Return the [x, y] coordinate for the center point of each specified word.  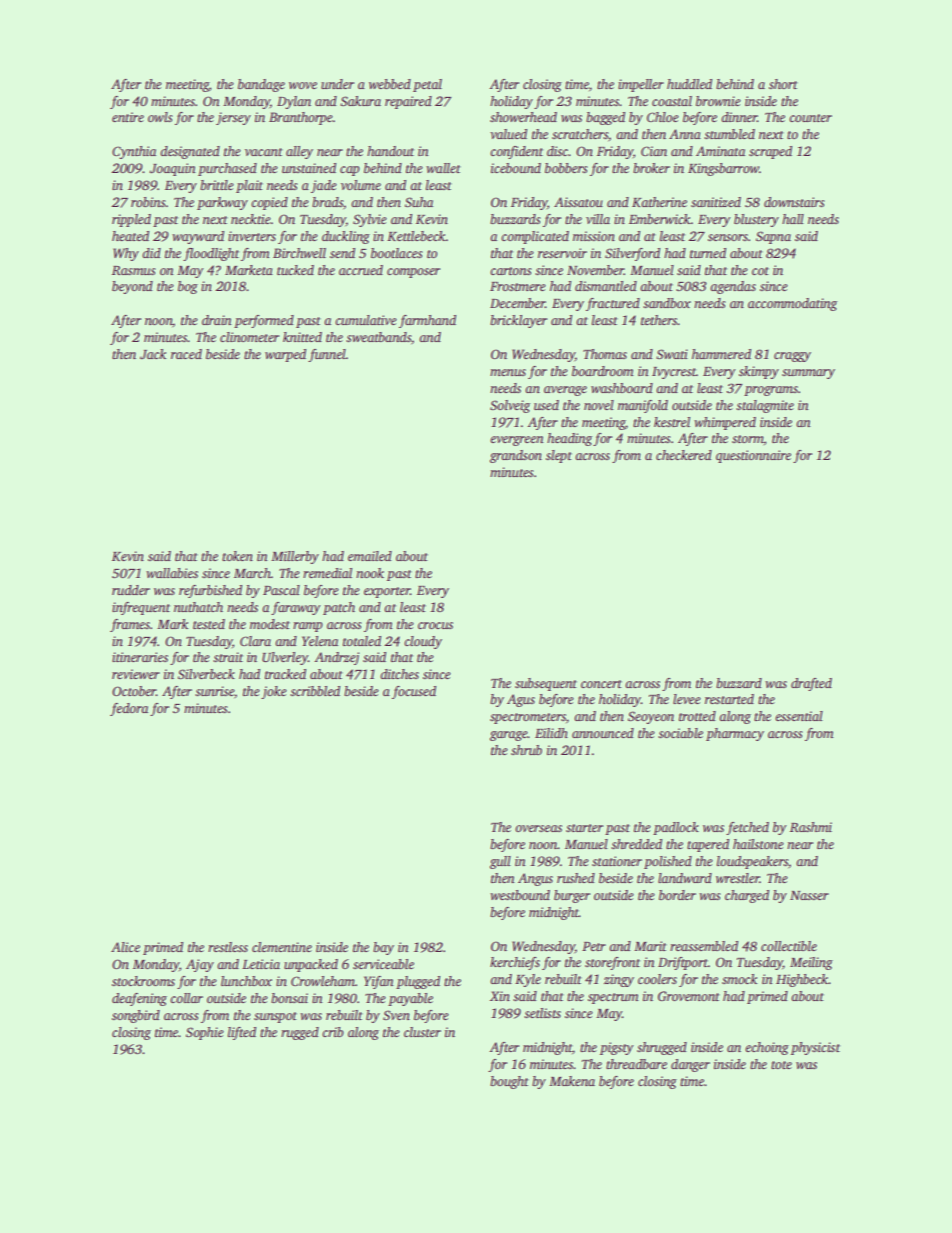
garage [509, 736]
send [342, 253]
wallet [443, 168]
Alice [125, 947]
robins [148, 202]
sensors [728, 237]
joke [274, 692]
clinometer [249, 337]
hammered [721, 354]
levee [687, 699]
